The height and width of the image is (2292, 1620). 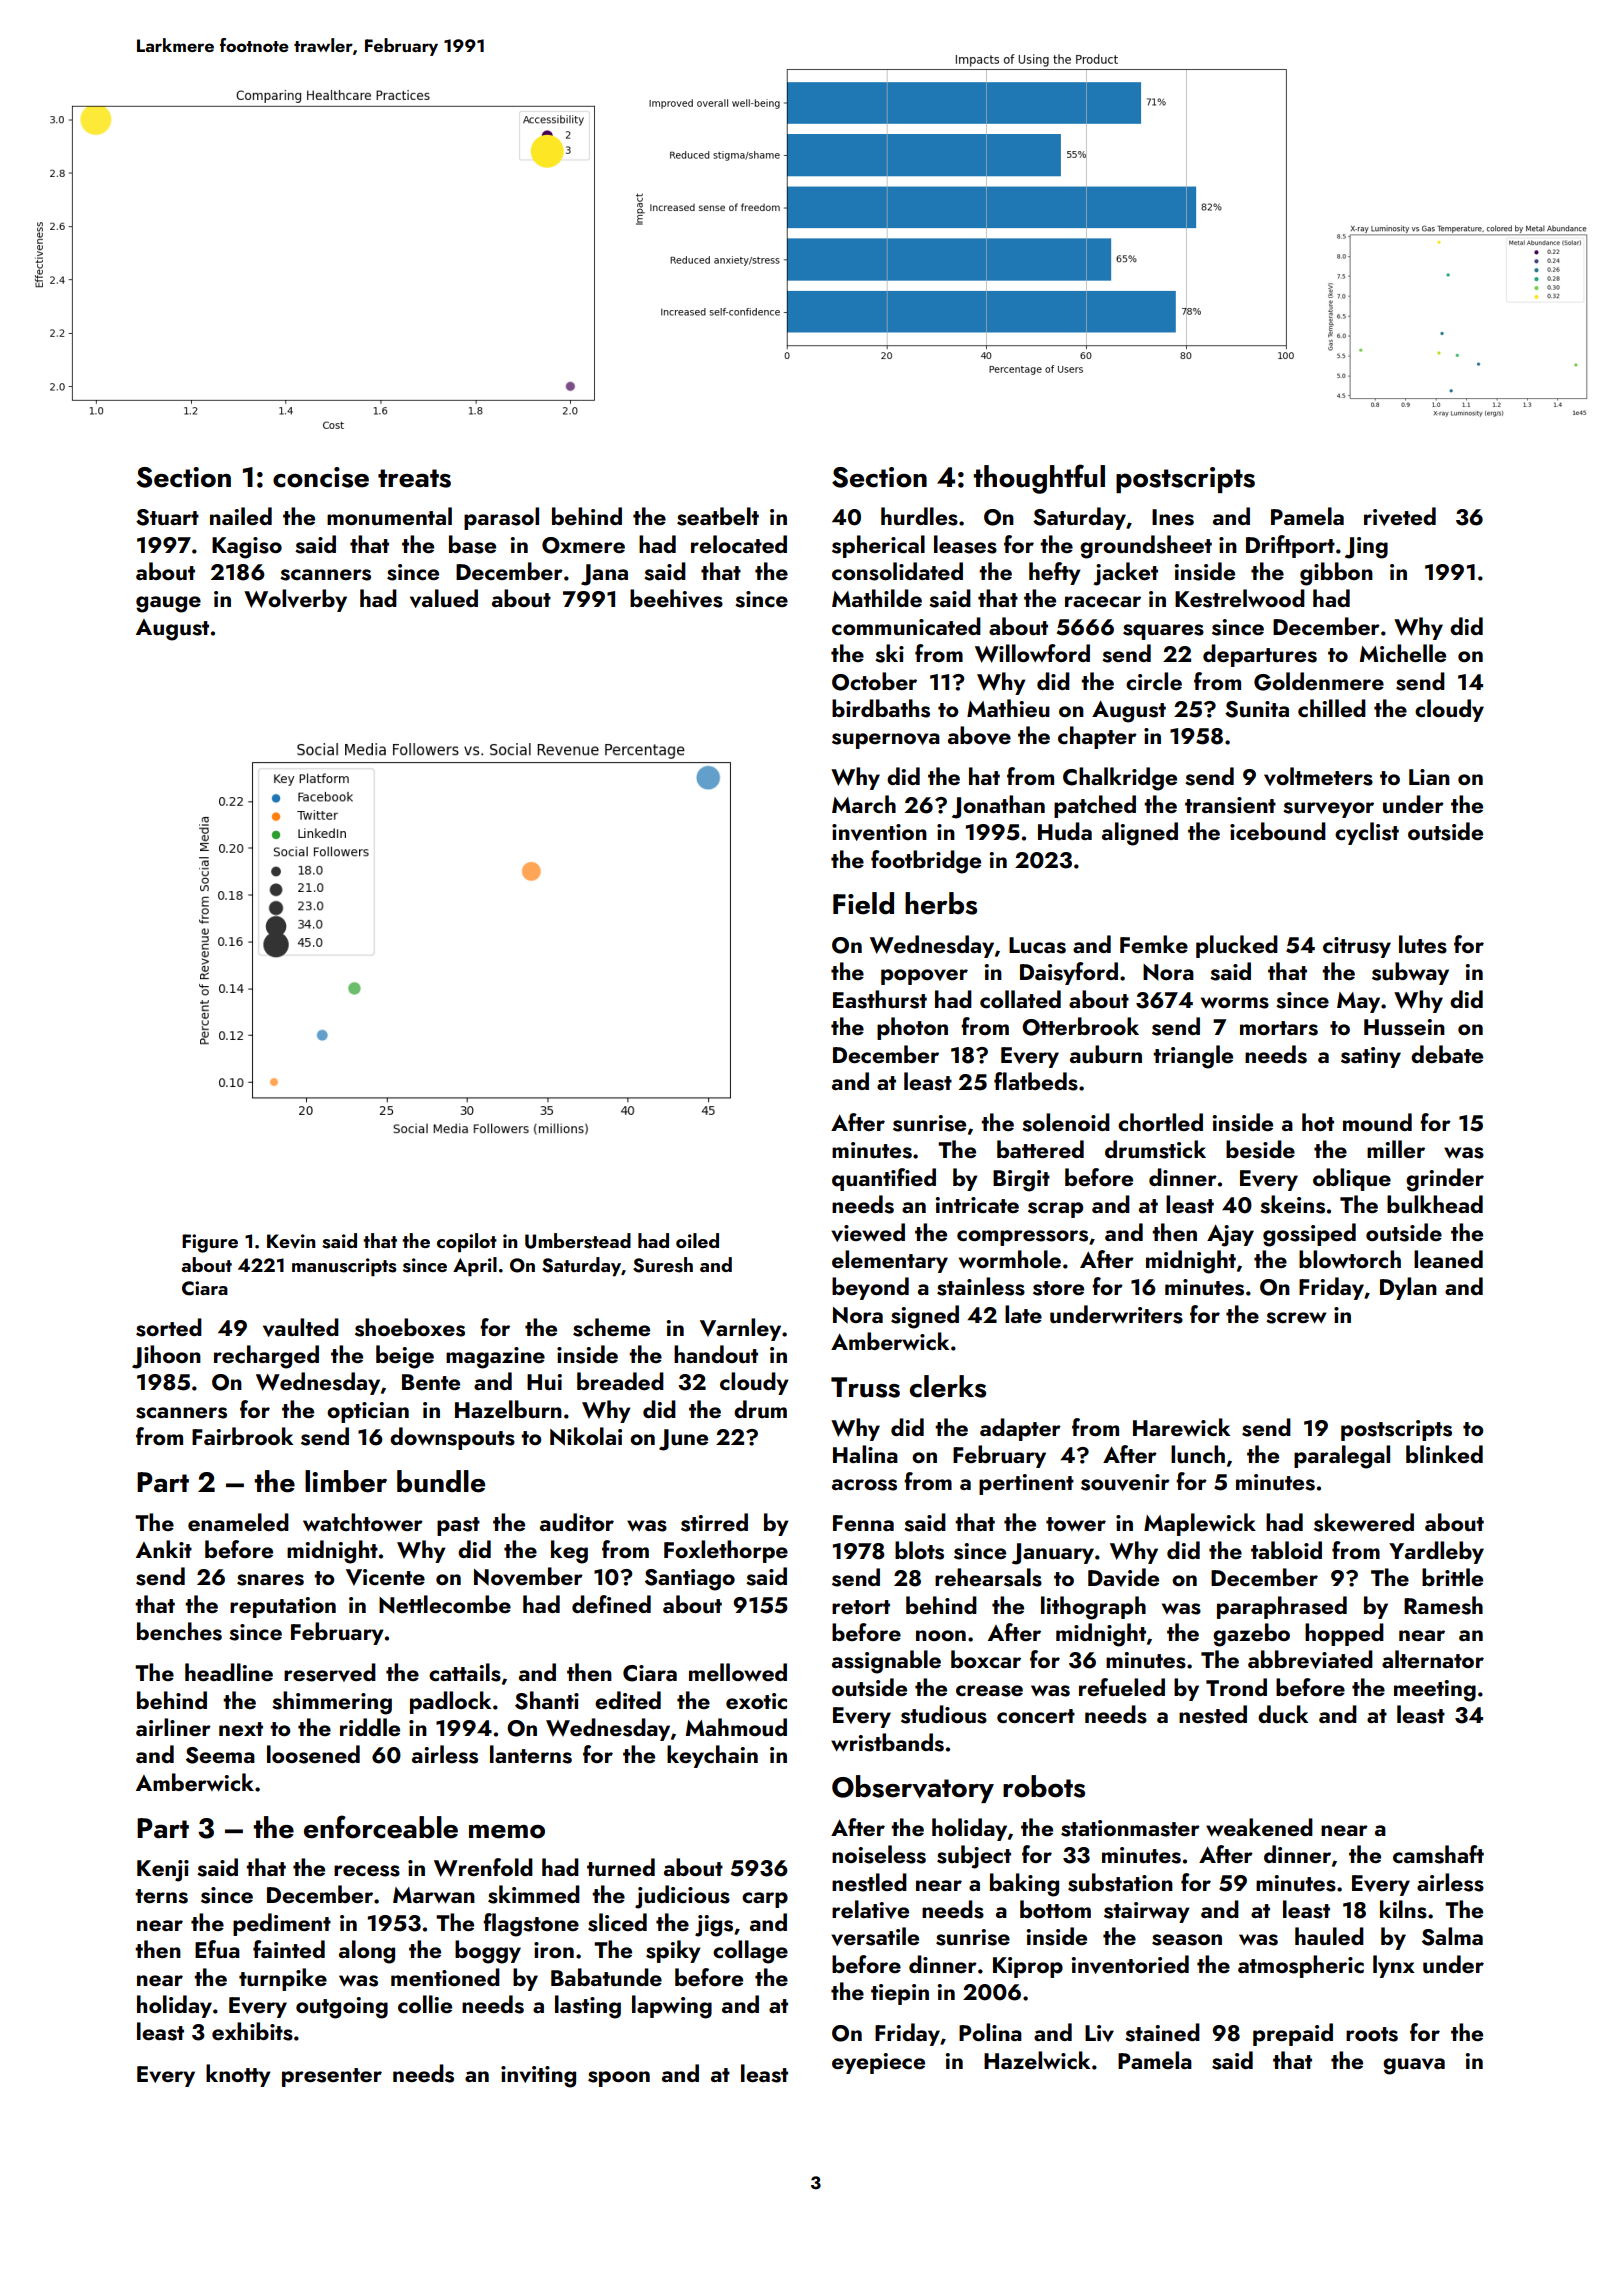 What do you see at coordinates (1058, 1288) in the image?
I see `store` at bounding box center [1058, 1288].
